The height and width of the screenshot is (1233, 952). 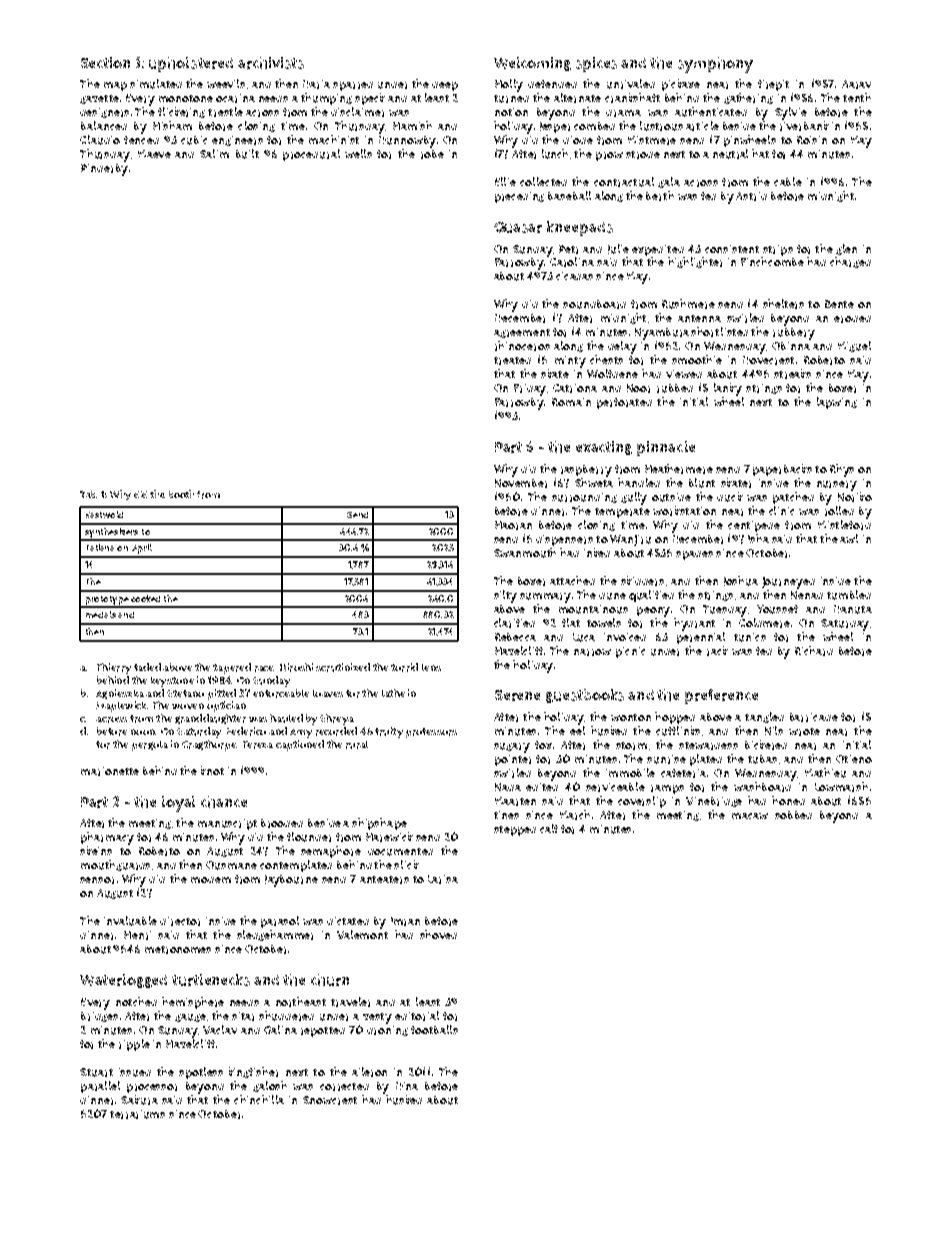 What do you see at coordinates (853, 609) in the screenshot?
I see `Danuta` at bounding box center [853, 609].
